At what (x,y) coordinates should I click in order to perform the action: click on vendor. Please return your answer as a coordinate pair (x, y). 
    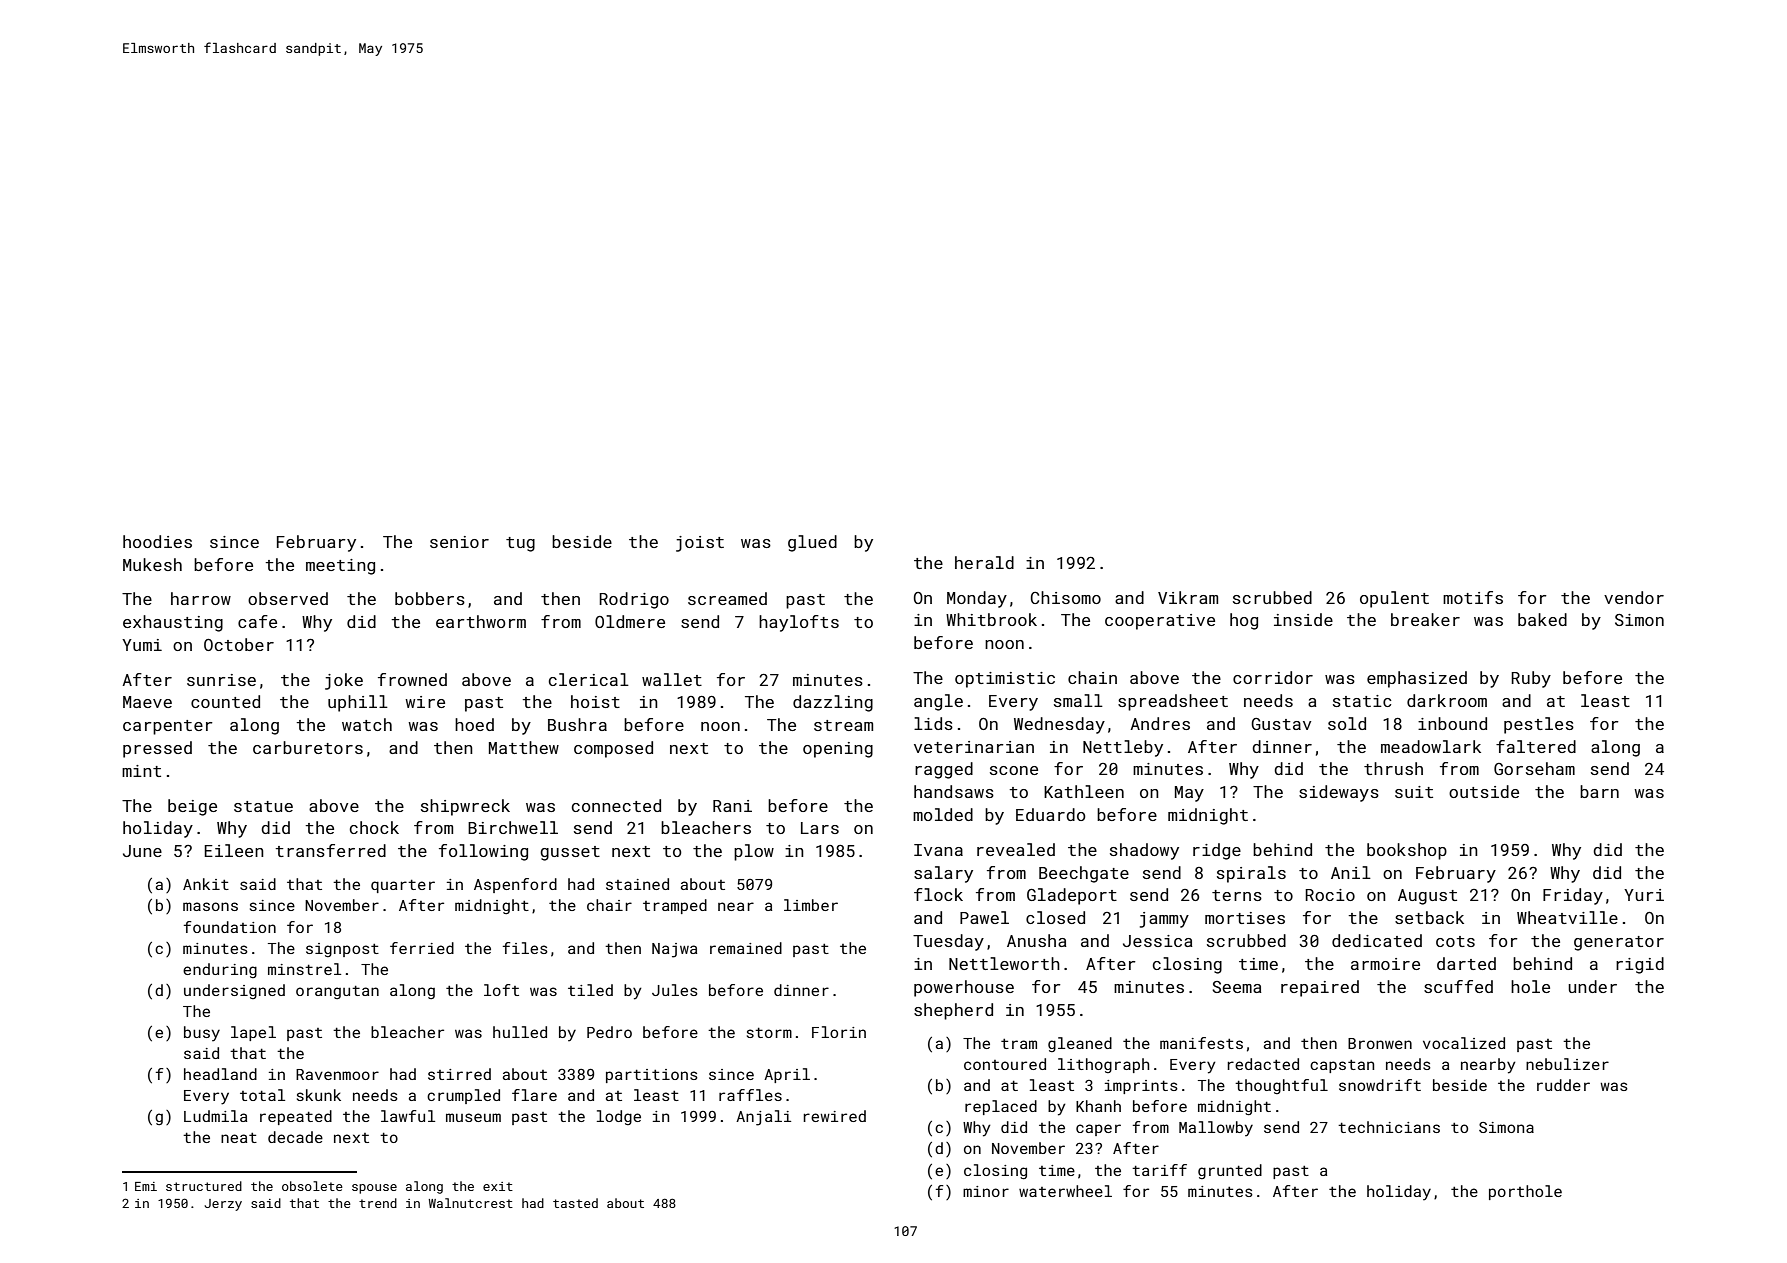
    Looking at the image, I should click on (1634, 597).
